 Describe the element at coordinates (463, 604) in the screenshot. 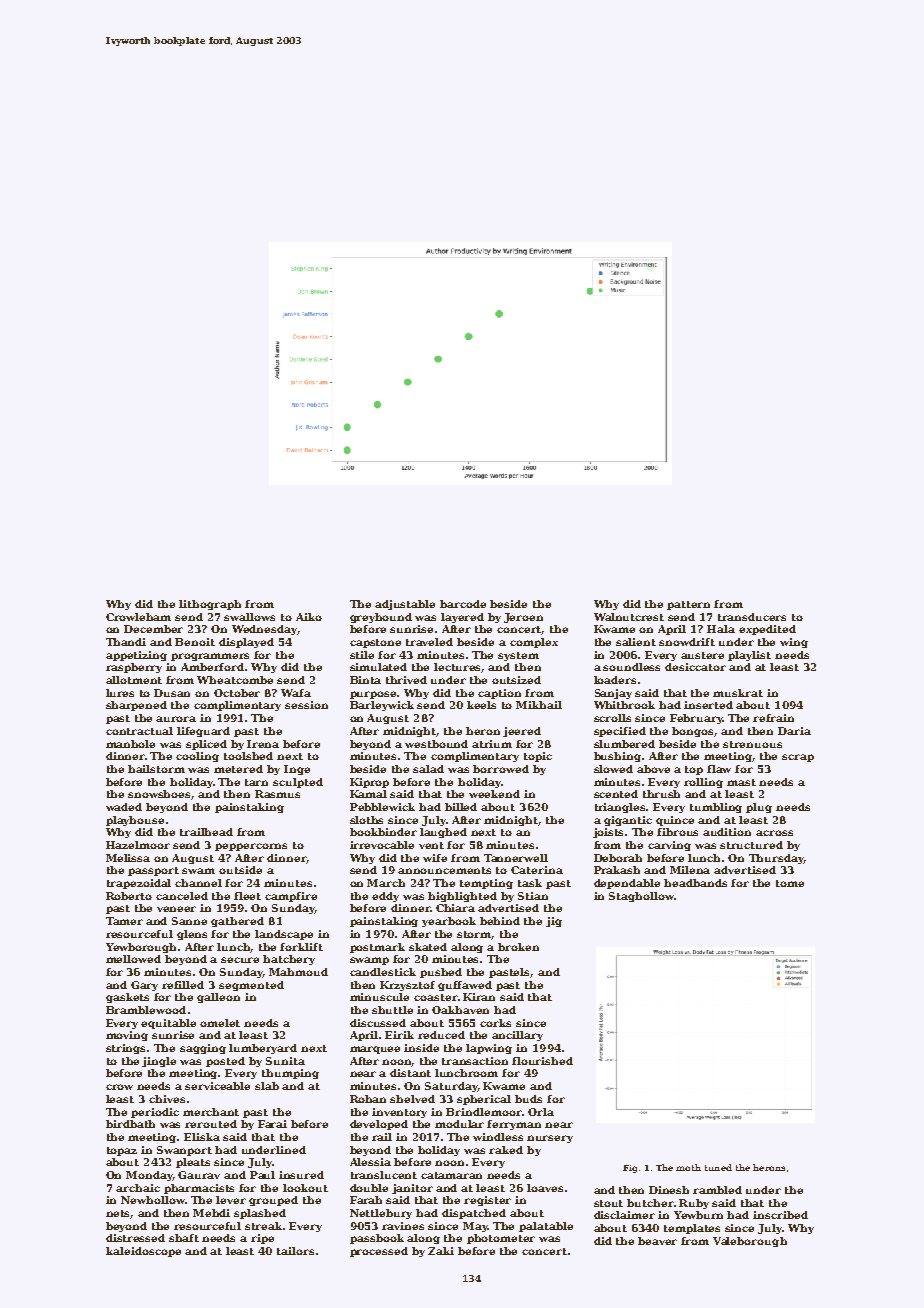

I see `barcode` at that location.
